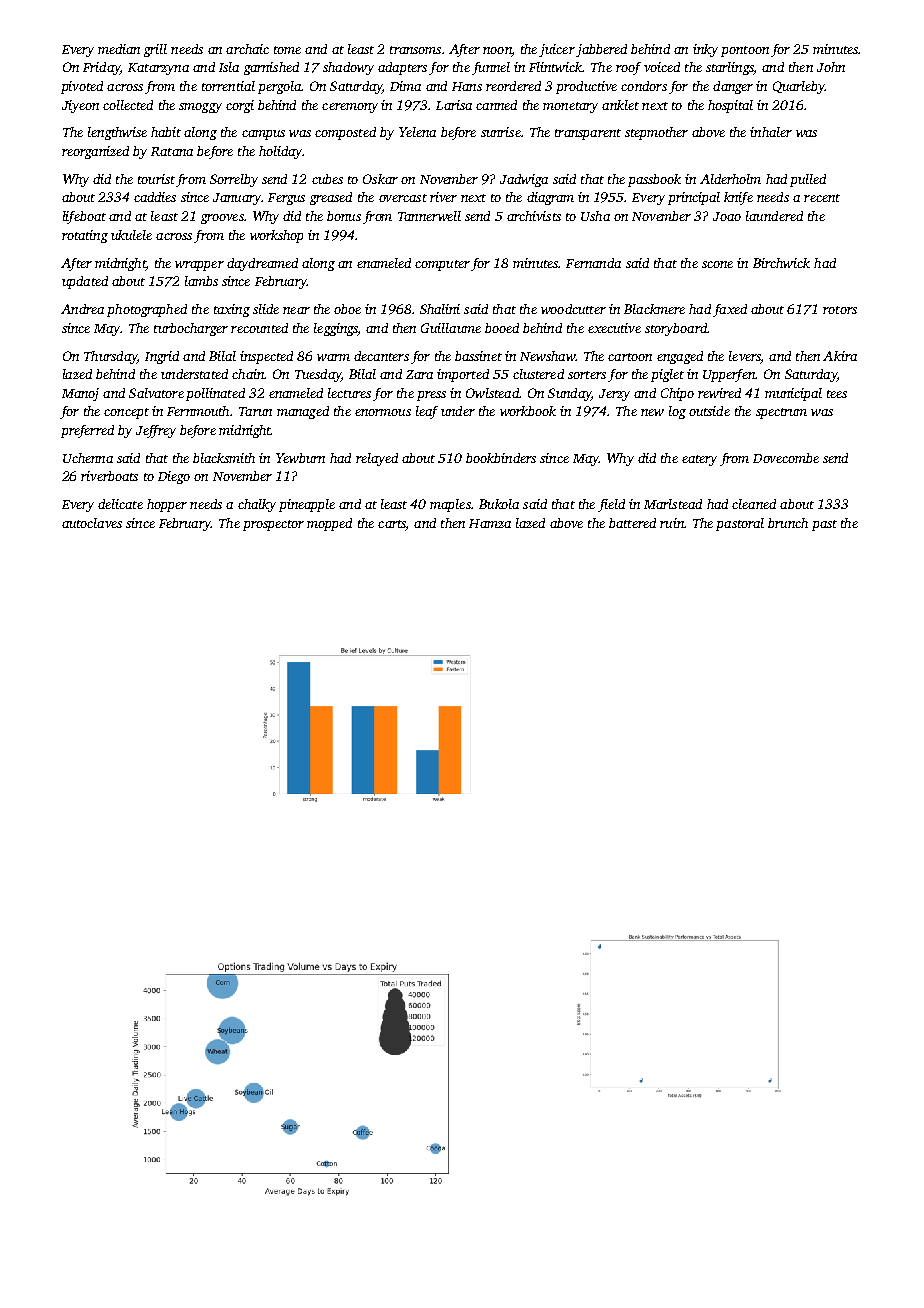  Describe the element at coordinates (840, 310) in the screenshot. I see `rotors` at that location.
